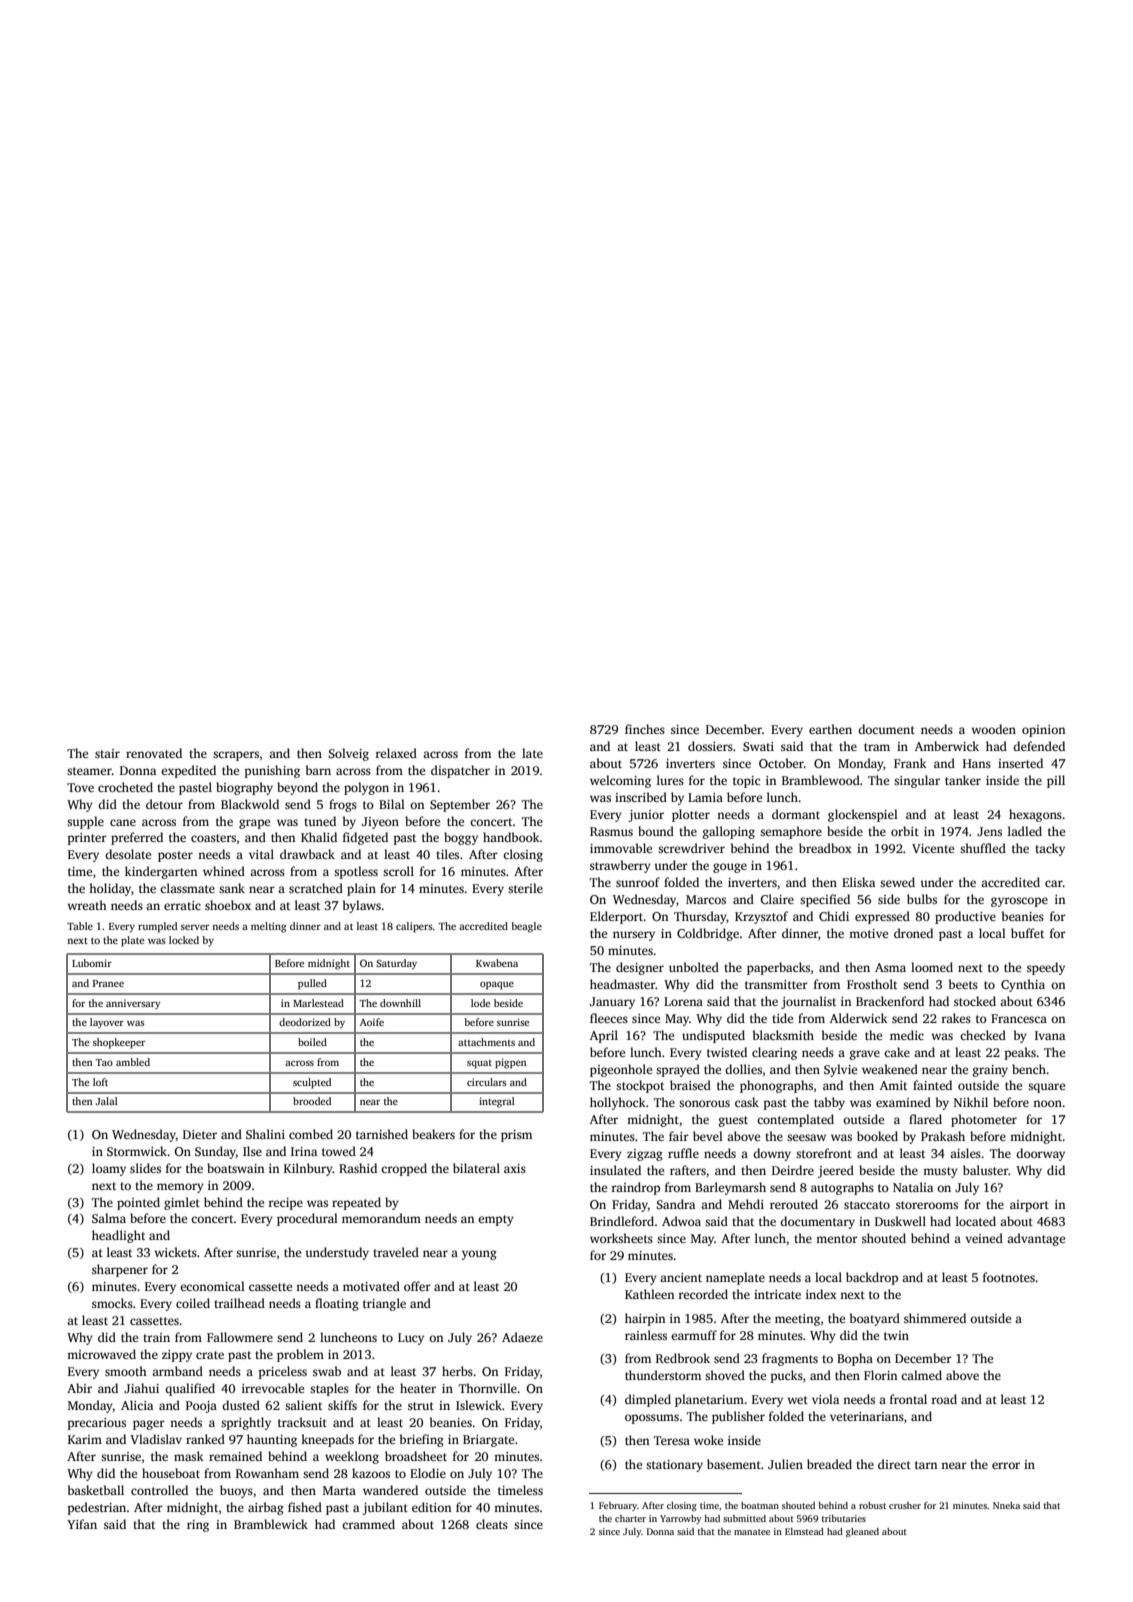  Describe the element at coordinates (976, 1221) in the page. I see `located` at that location.
